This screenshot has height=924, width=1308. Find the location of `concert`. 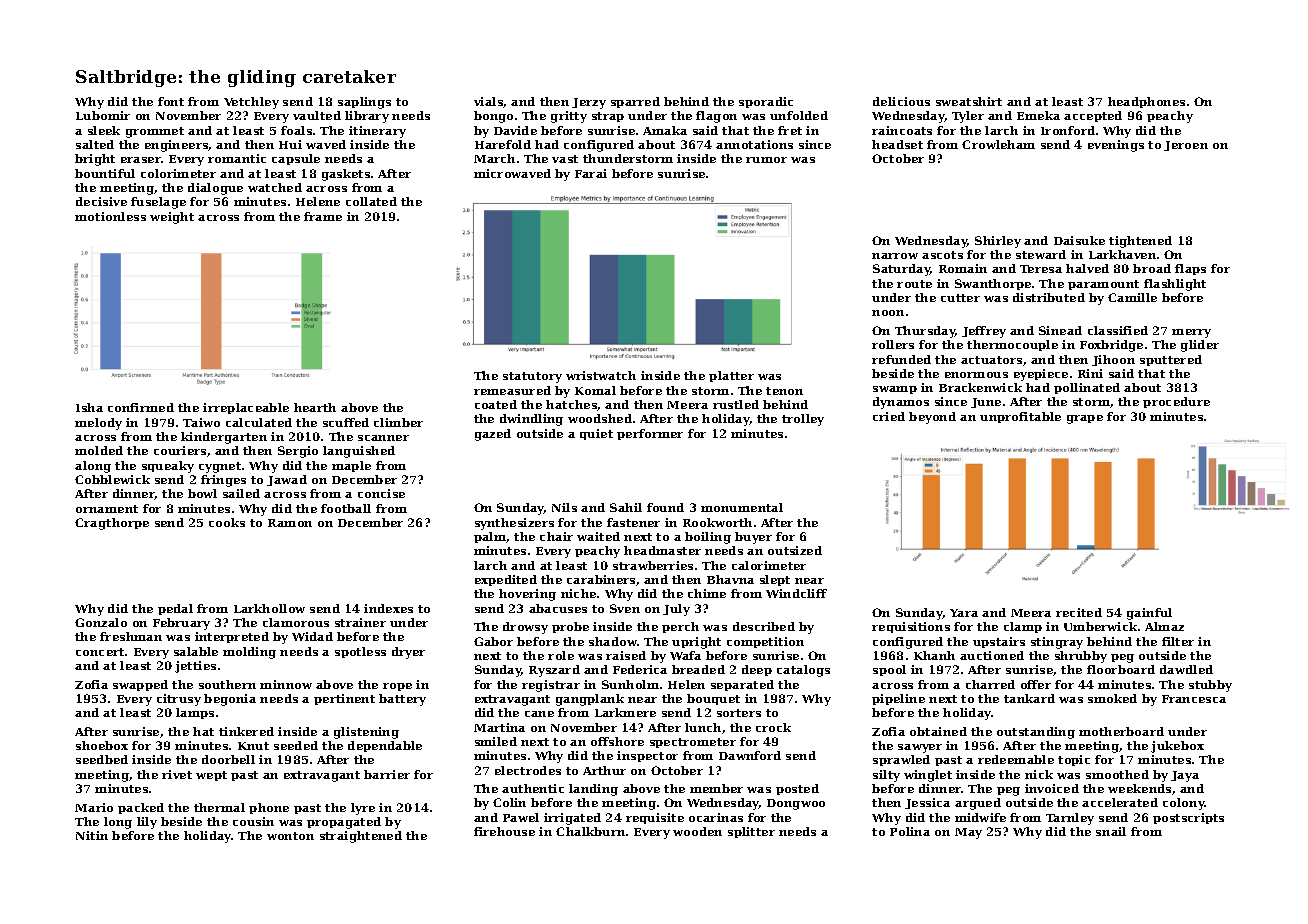

concert is located at coordinates (100, 652).
